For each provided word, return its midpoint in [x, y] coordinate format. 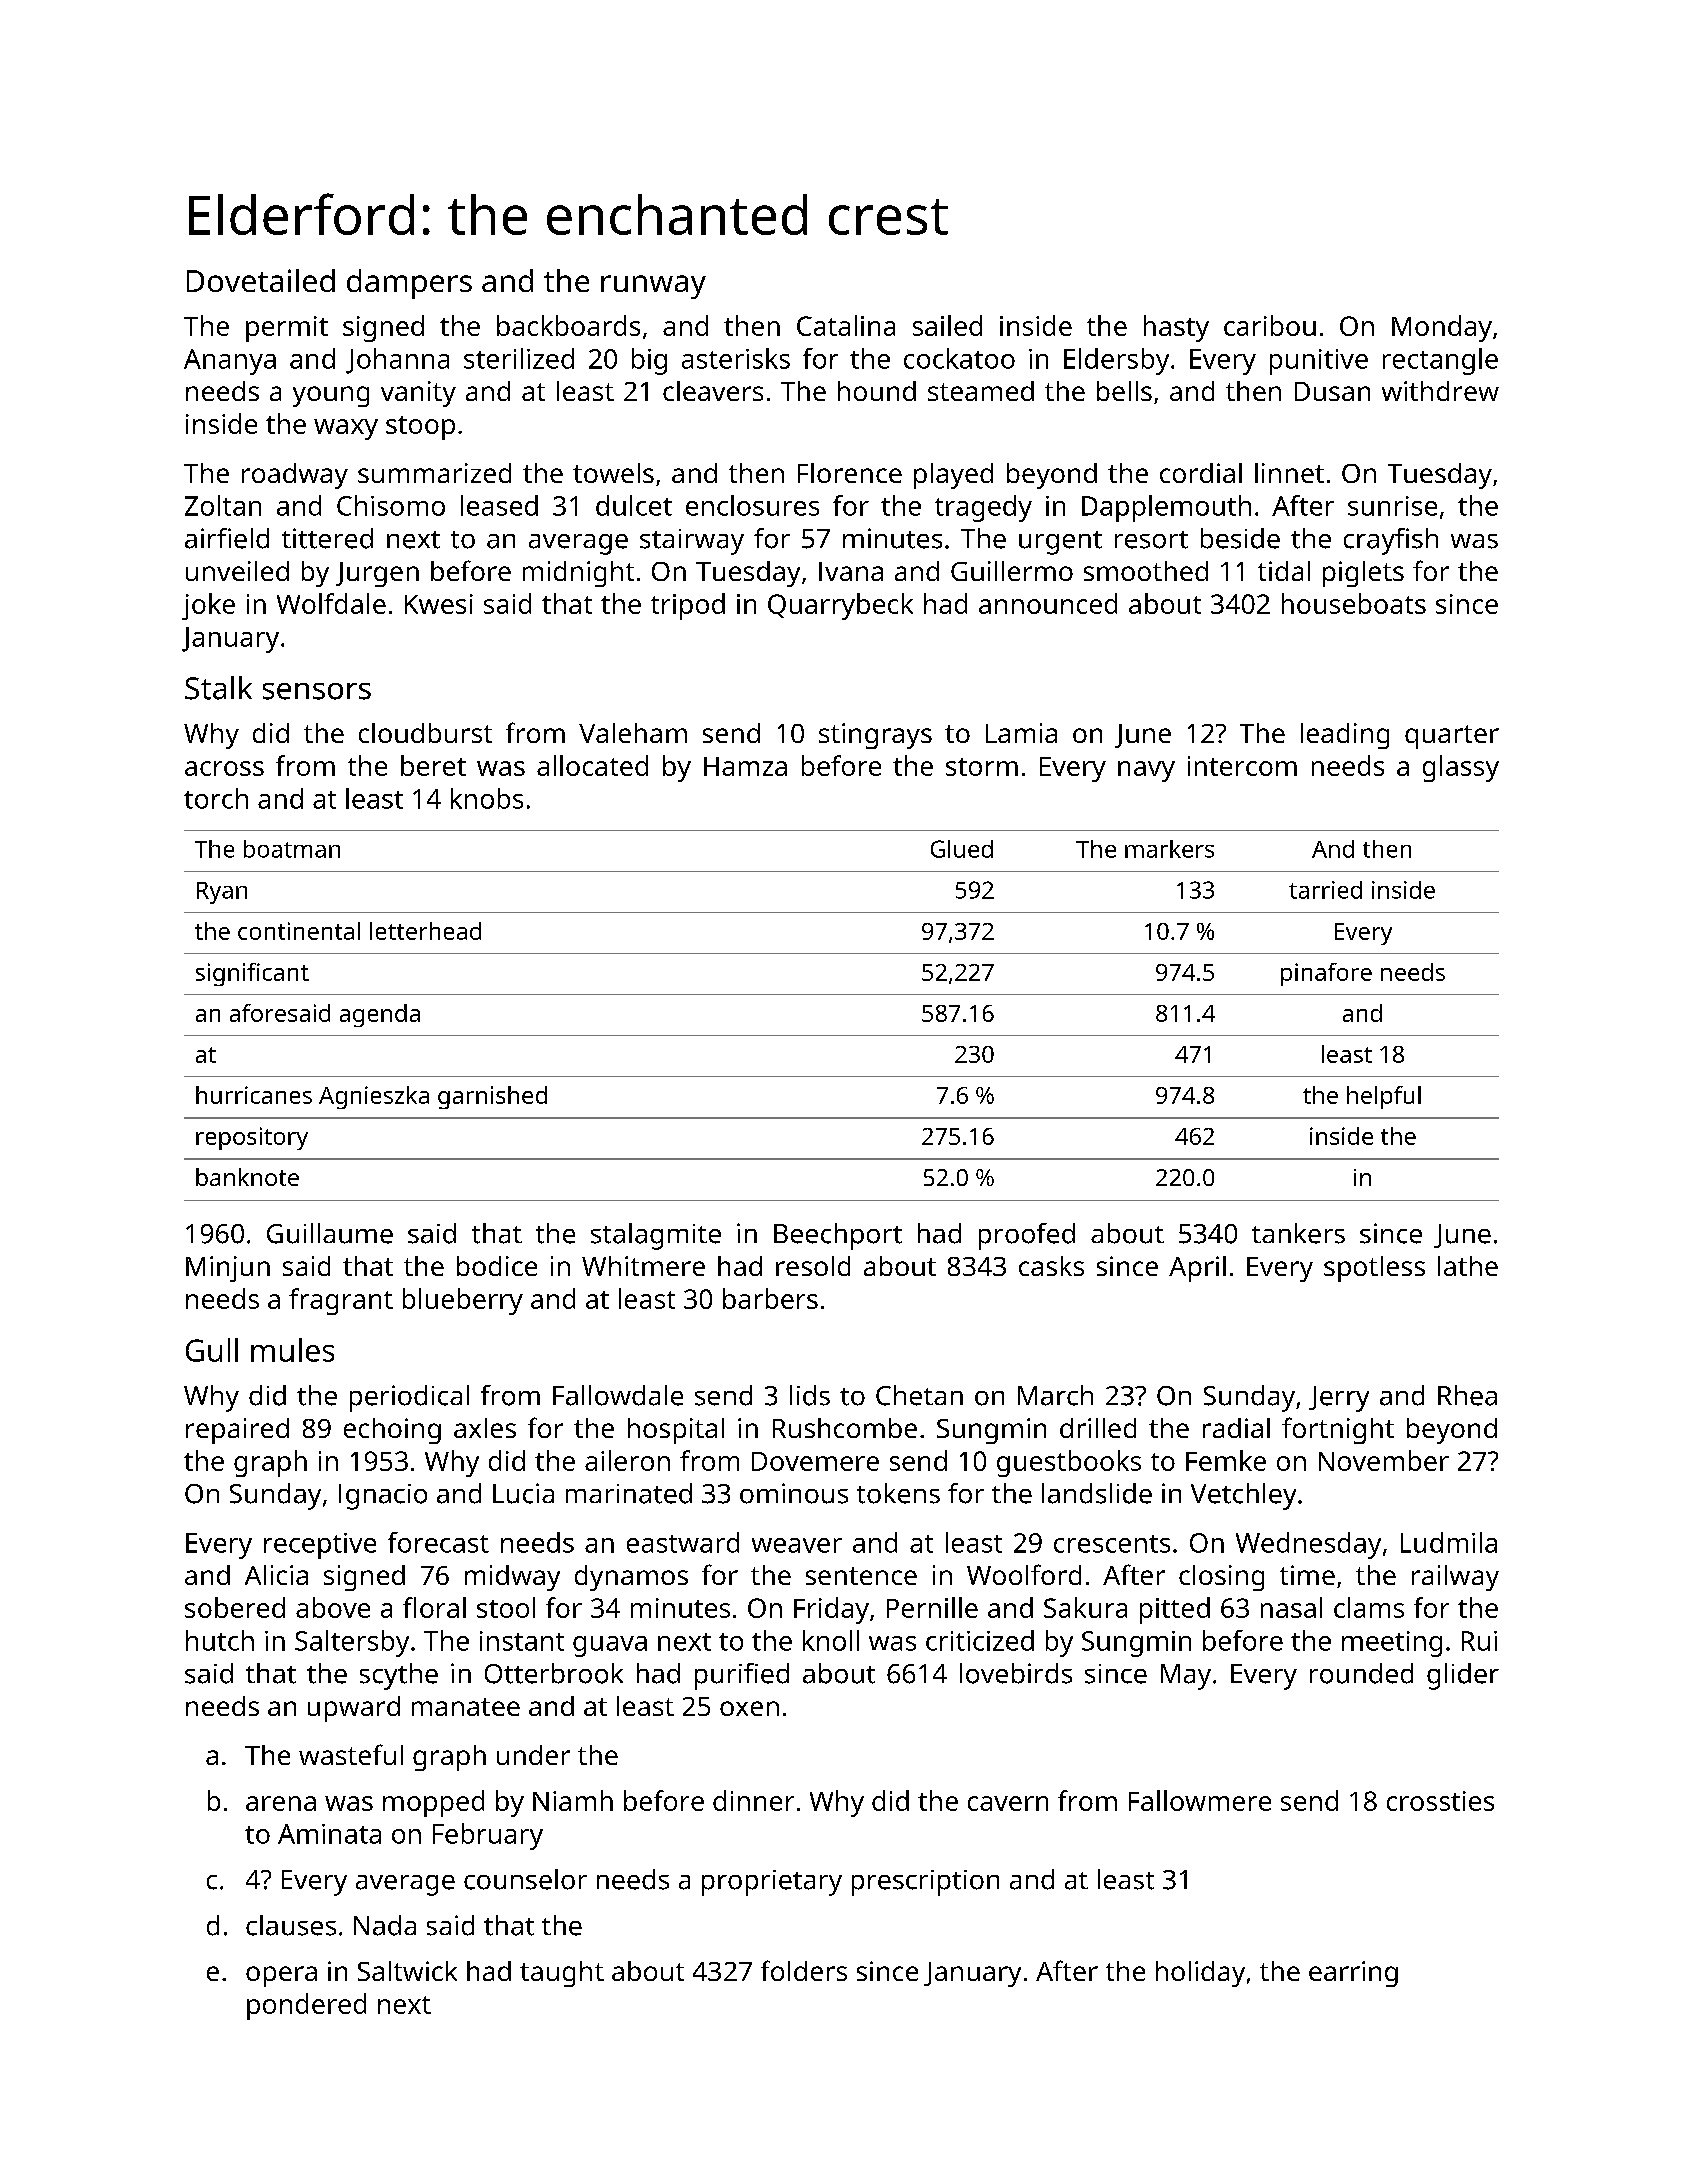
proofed [1027, 1236]
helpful [1384, 1097]
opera [281, 1976]
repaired [237, 1431]
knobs [487, 798]
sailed [947, 325]
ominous [794, 1493]
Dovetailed [261, 280]
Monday [1442, 328]
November [1384, 1460]
